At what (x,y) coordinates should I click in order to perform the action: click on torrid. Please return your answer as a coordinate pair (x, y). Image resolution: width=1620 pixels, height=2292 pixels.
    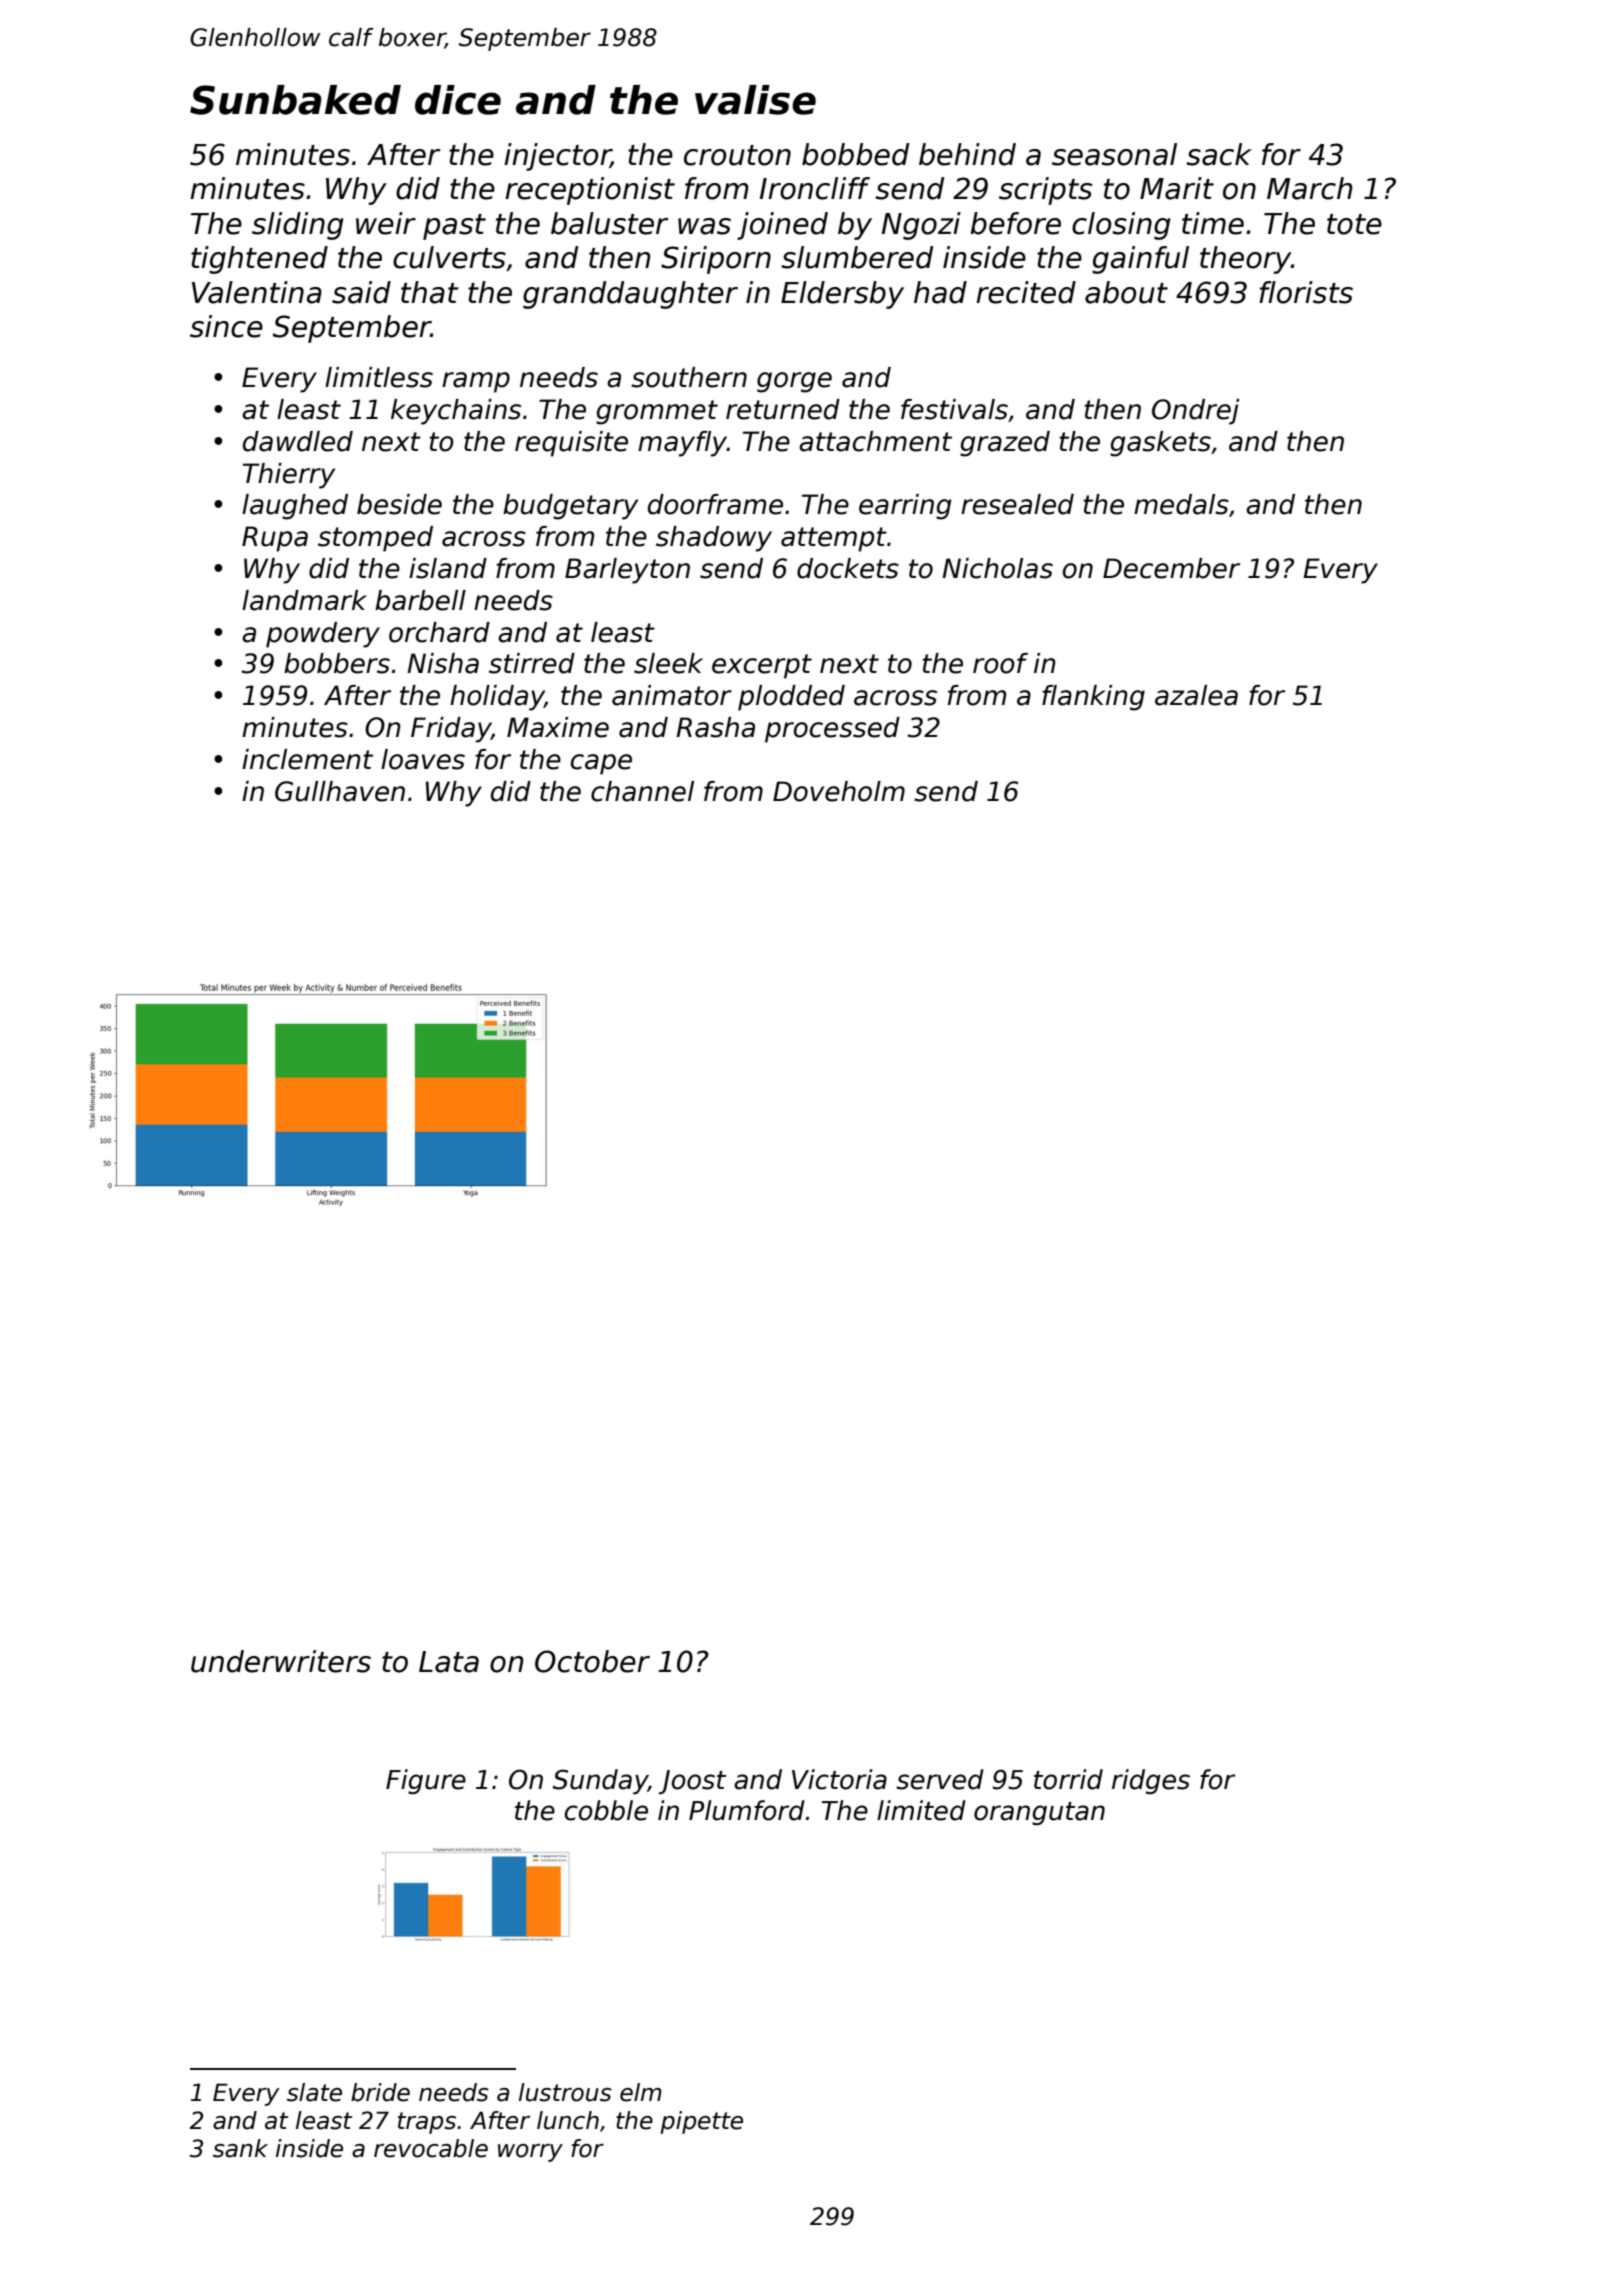
    Looking at the image, I should click on (1068, 1779).
